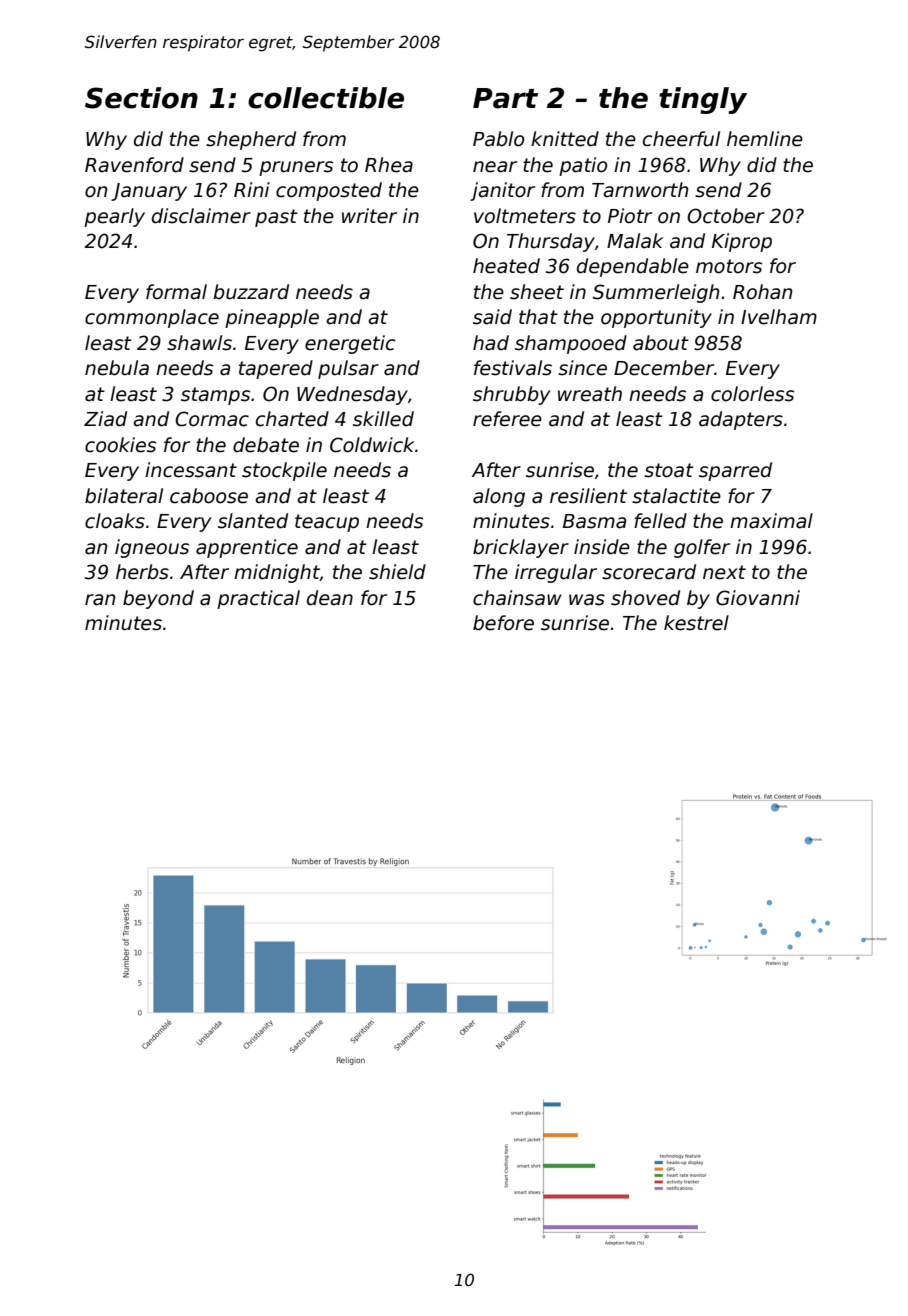 The image size is (908, 1316). What do you see at coordinates (389, 165) in the screenshot?
I see `Rhea` at bounding box center [389, 165].
